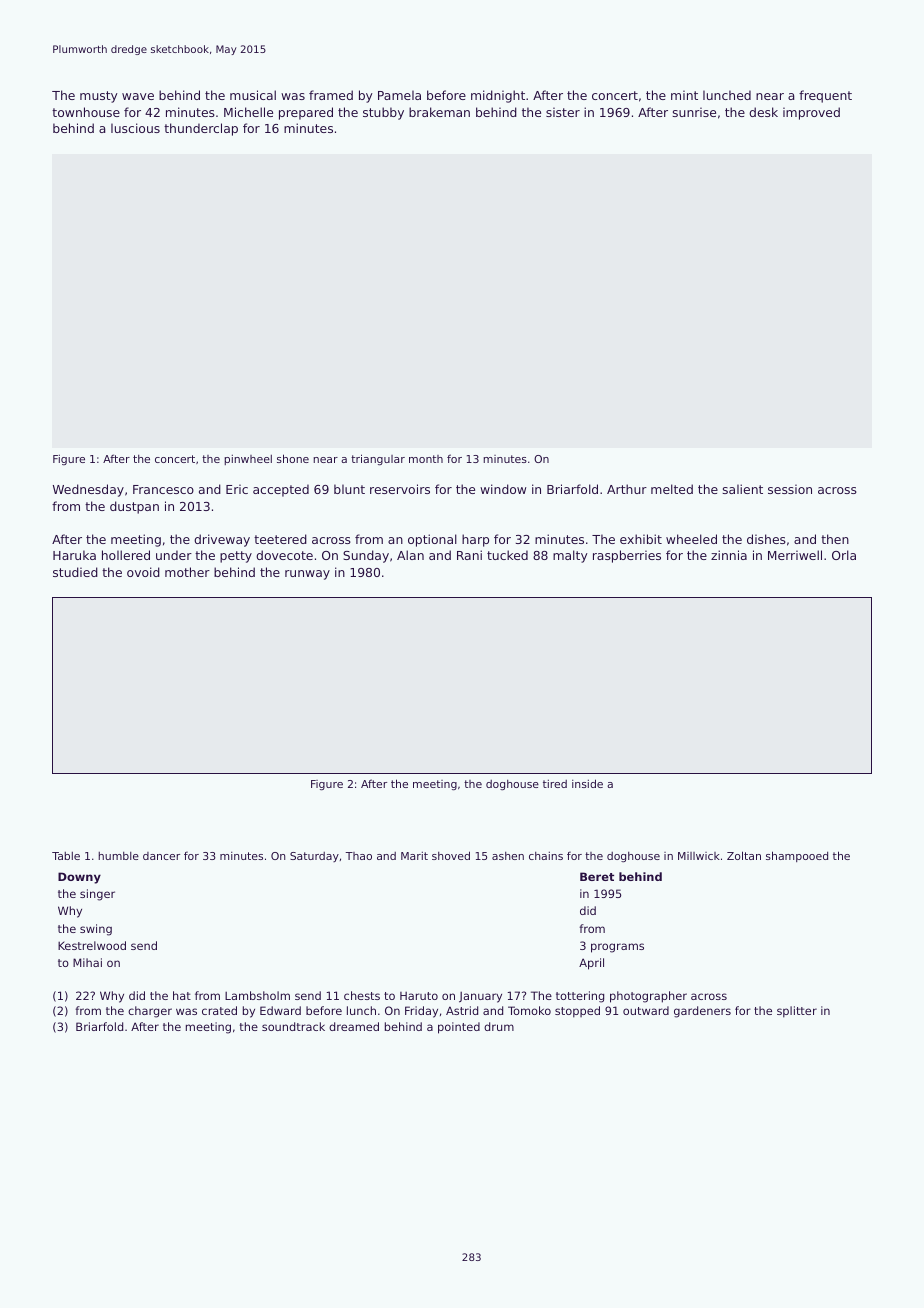  Describe the element at coordinates (358, 856) in the image. I see `Thao` at that location.
